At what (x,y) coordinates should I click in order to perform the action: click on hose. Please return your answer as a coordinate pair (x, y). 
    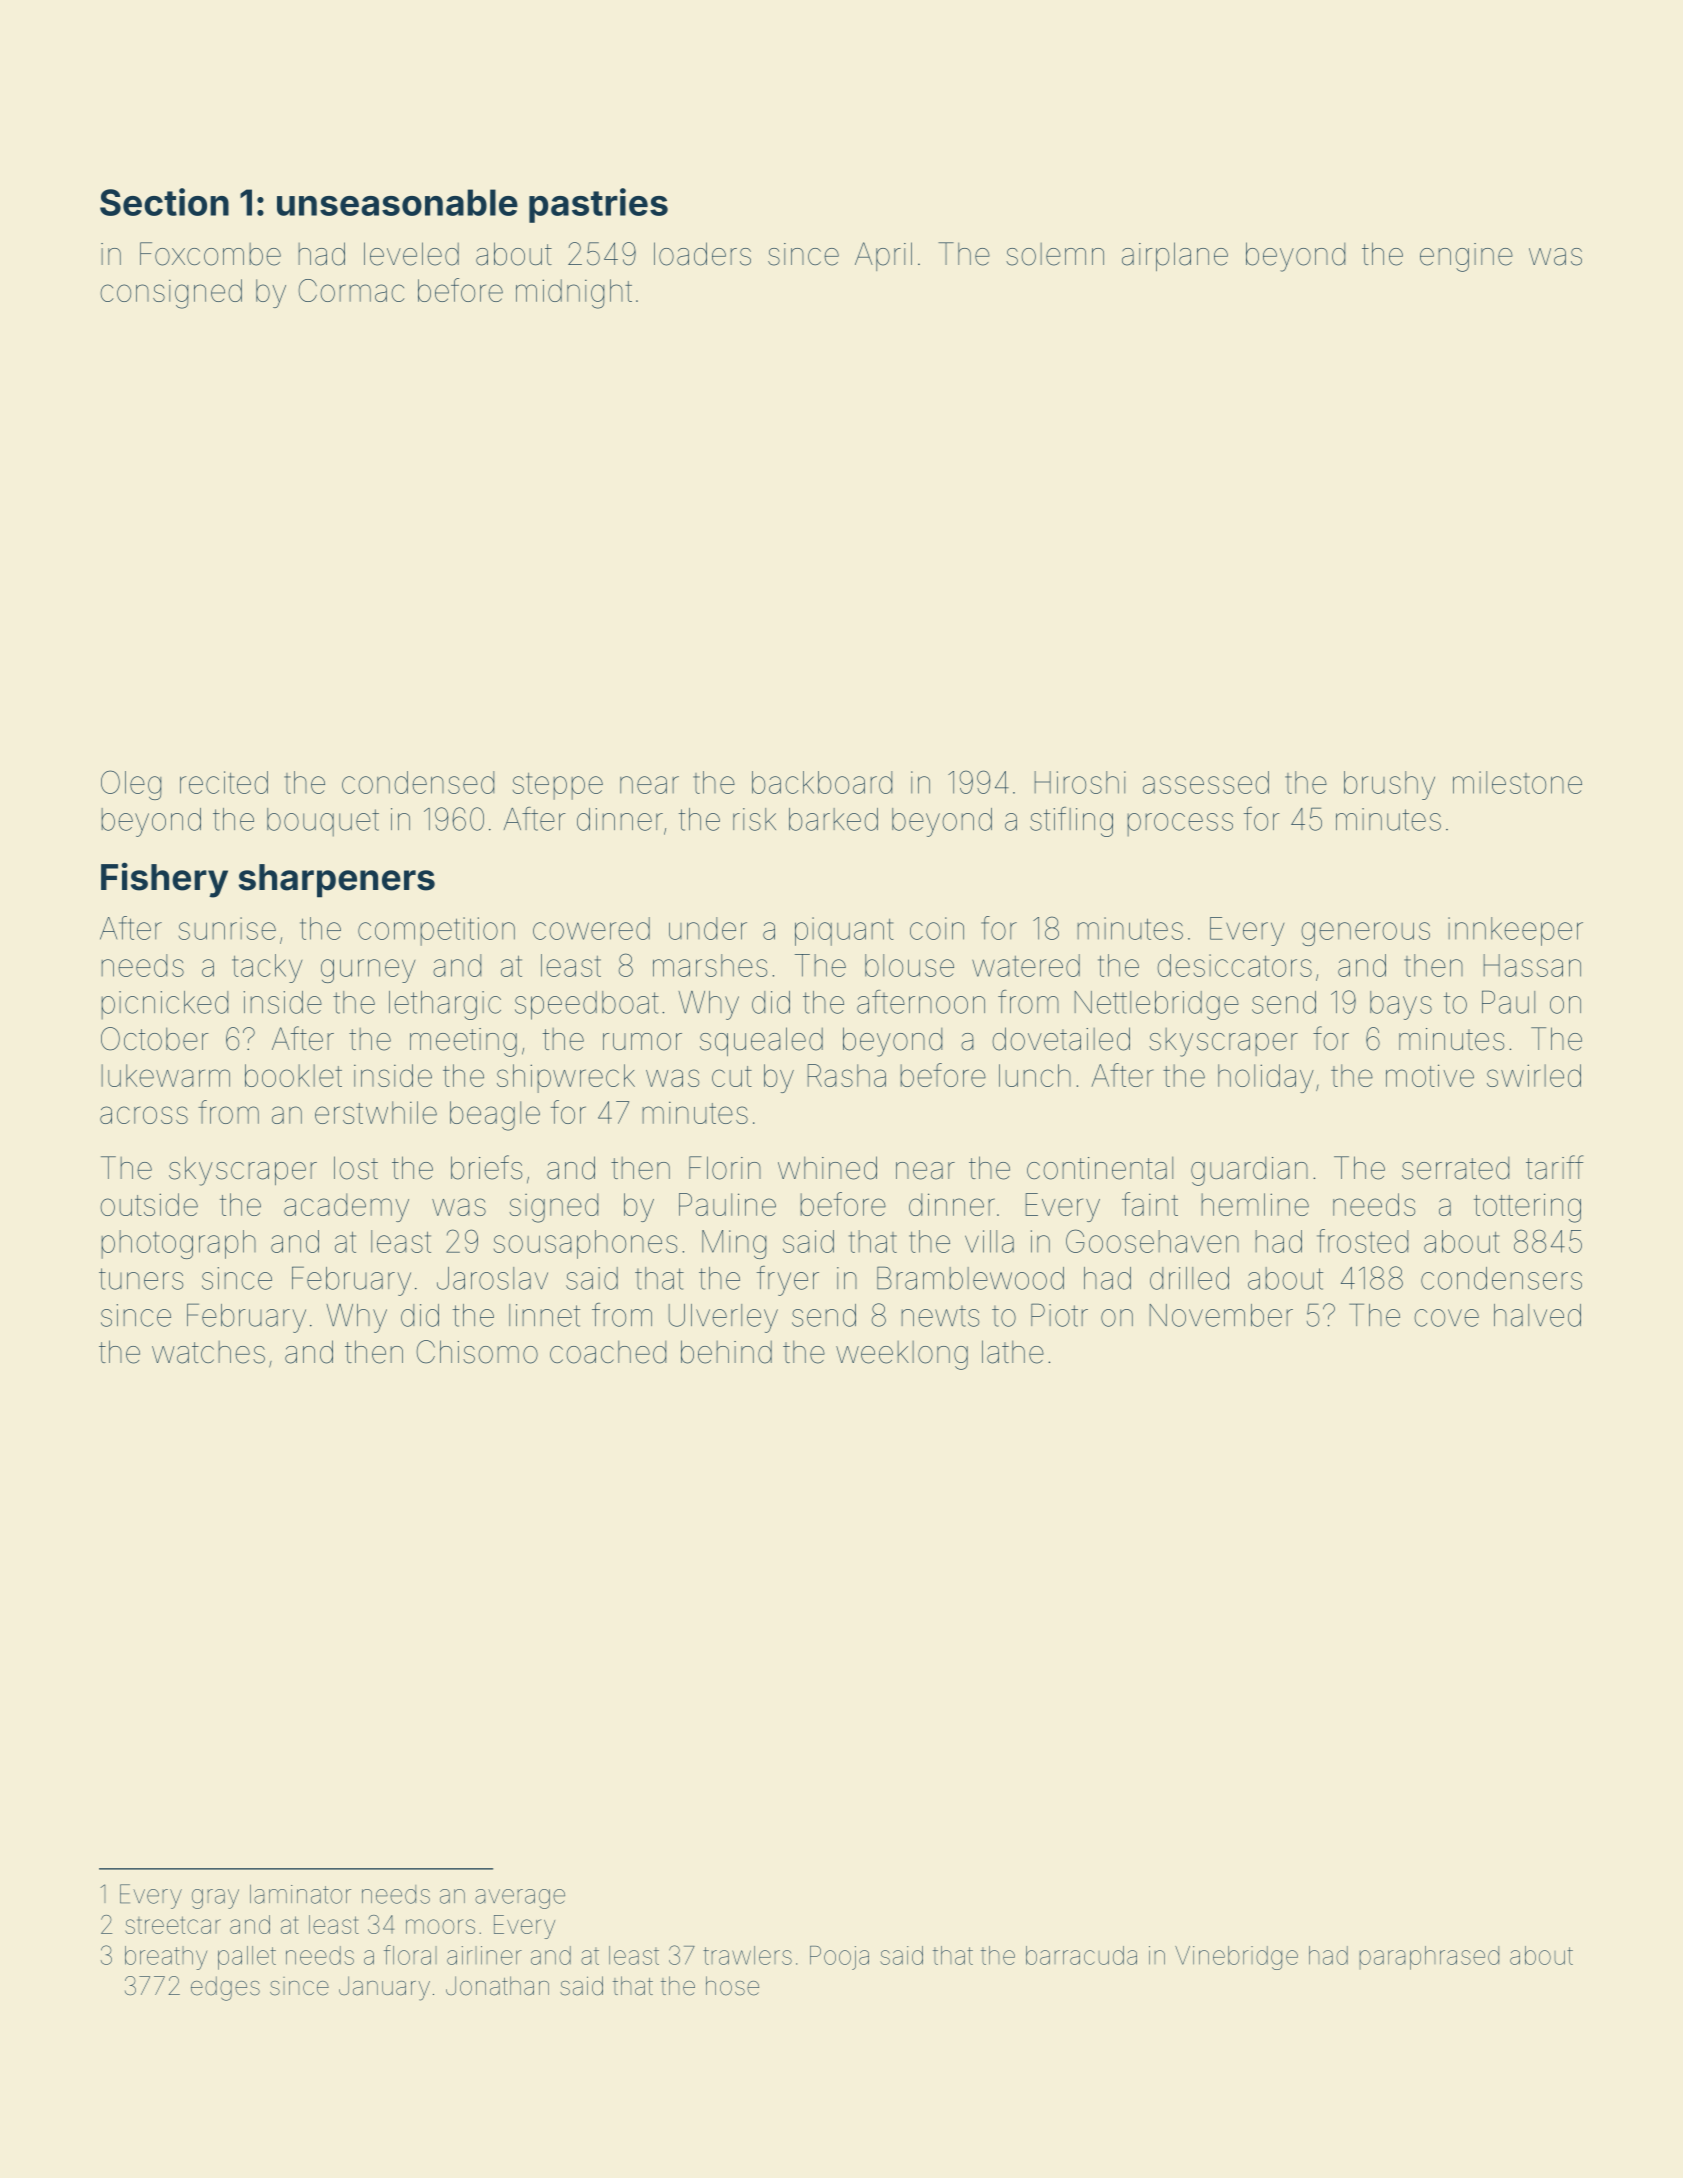
    Looking at the image, I should click on (732, 1986).
